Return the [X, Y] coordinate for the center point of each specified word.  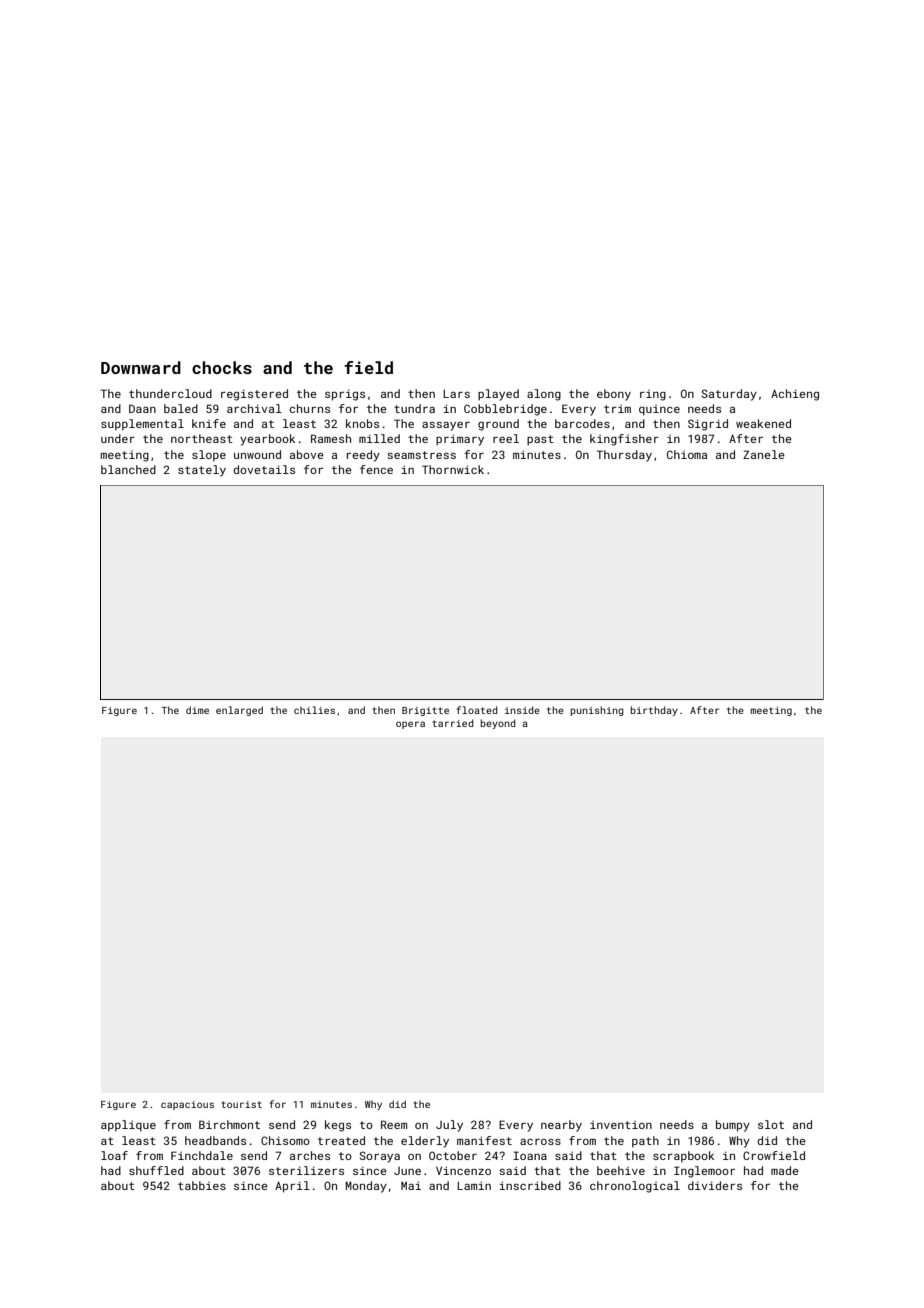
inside [522, 710]
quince [659, 410]
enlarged [239, 711]
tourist [241, 1104]
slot [771, 1124]
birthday [654, 711]
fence [376, 469]
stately [202, 471]
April [292, 1187]
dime [197, 710]
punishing [596, 711]
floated [476, 710]
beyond [498, 724]
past [540, 440]
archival [254, 408]
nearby [561, 1126]
